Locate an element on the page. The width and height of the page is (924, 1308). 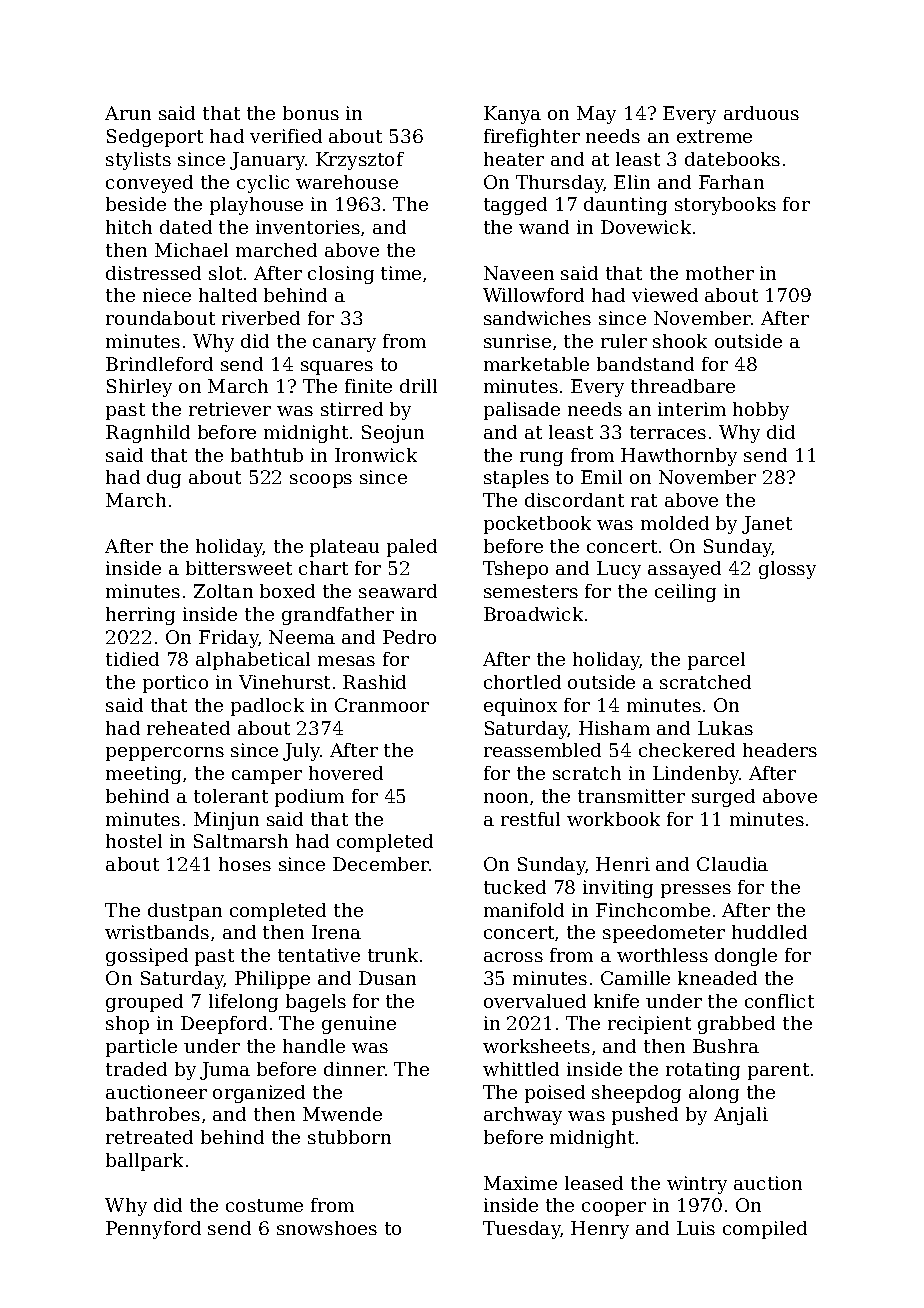
bonus is located at coordinates (311, 113).
